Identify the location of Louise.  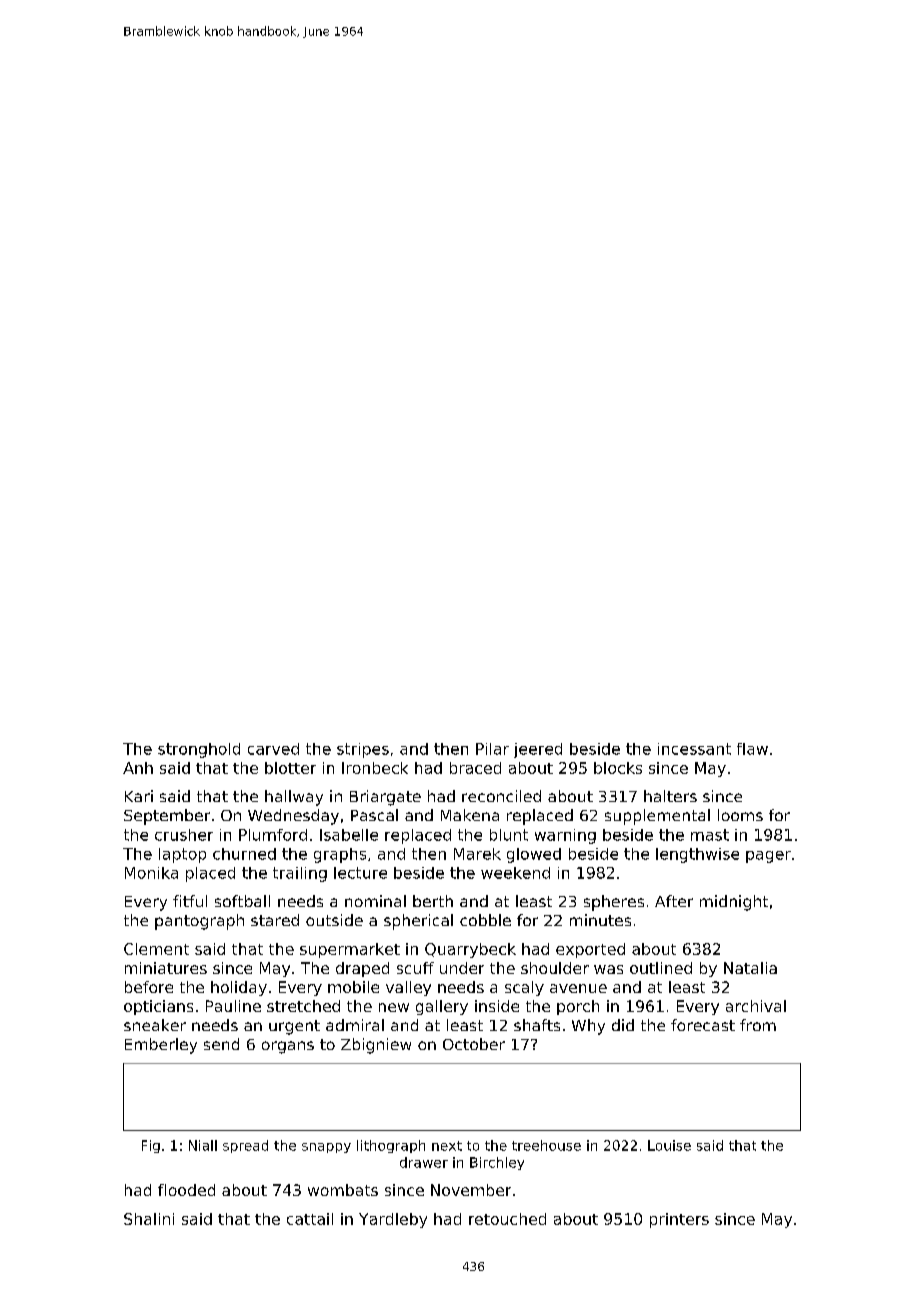
(669, 1145).
